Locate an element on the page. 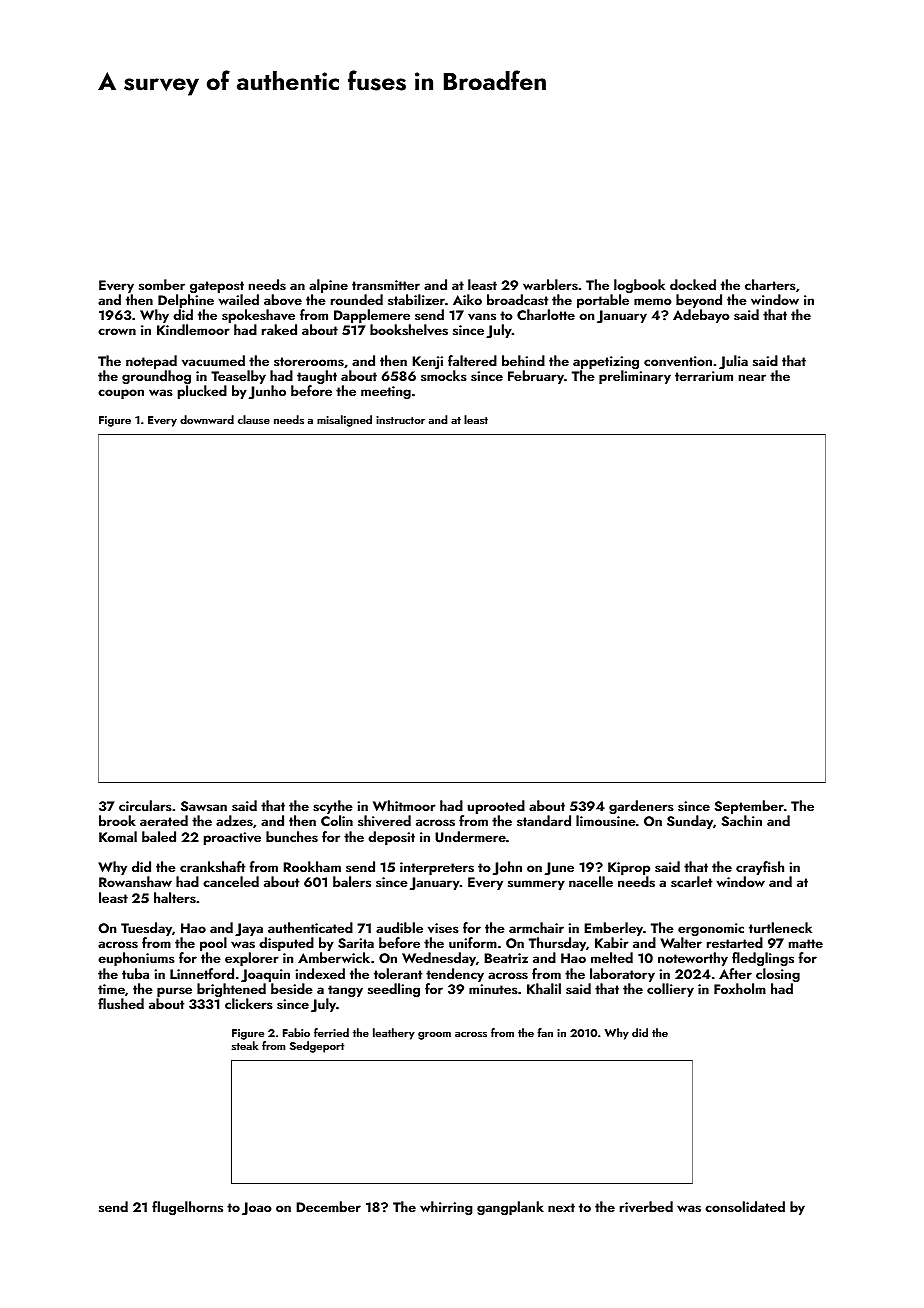  Rookham is located at coordinates (312, 866).
